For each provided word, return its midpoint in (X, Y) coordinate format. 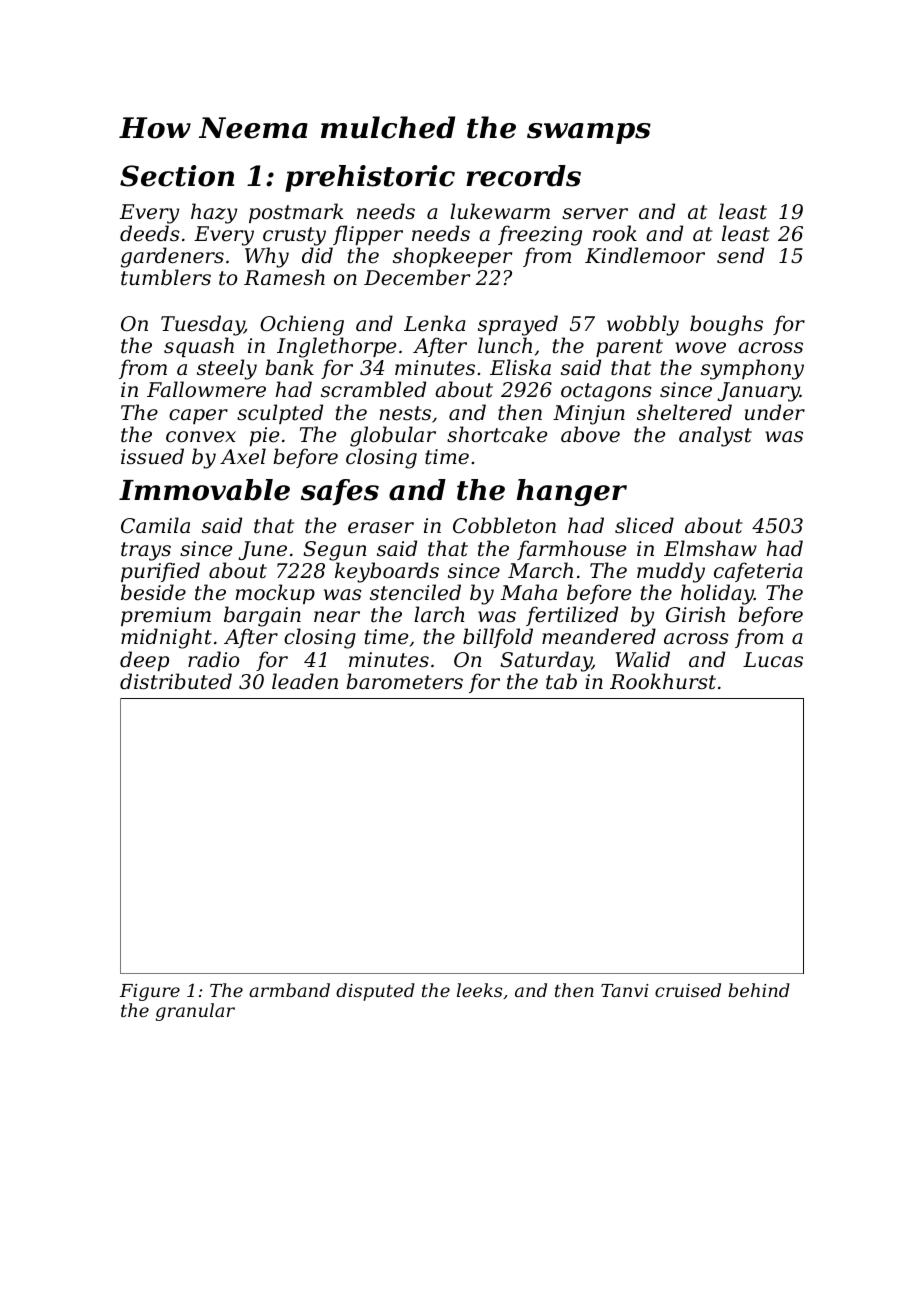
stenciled (415, 592)
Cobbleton (504, 525)
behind (759, 990)
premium (166, 616)
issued (152, 456)
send (740, 255)
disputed (375, 992)
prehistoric (370, 178)
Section (177, 176)
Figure (150, 992)
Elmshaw (710, 548)
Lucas (773, 660)
